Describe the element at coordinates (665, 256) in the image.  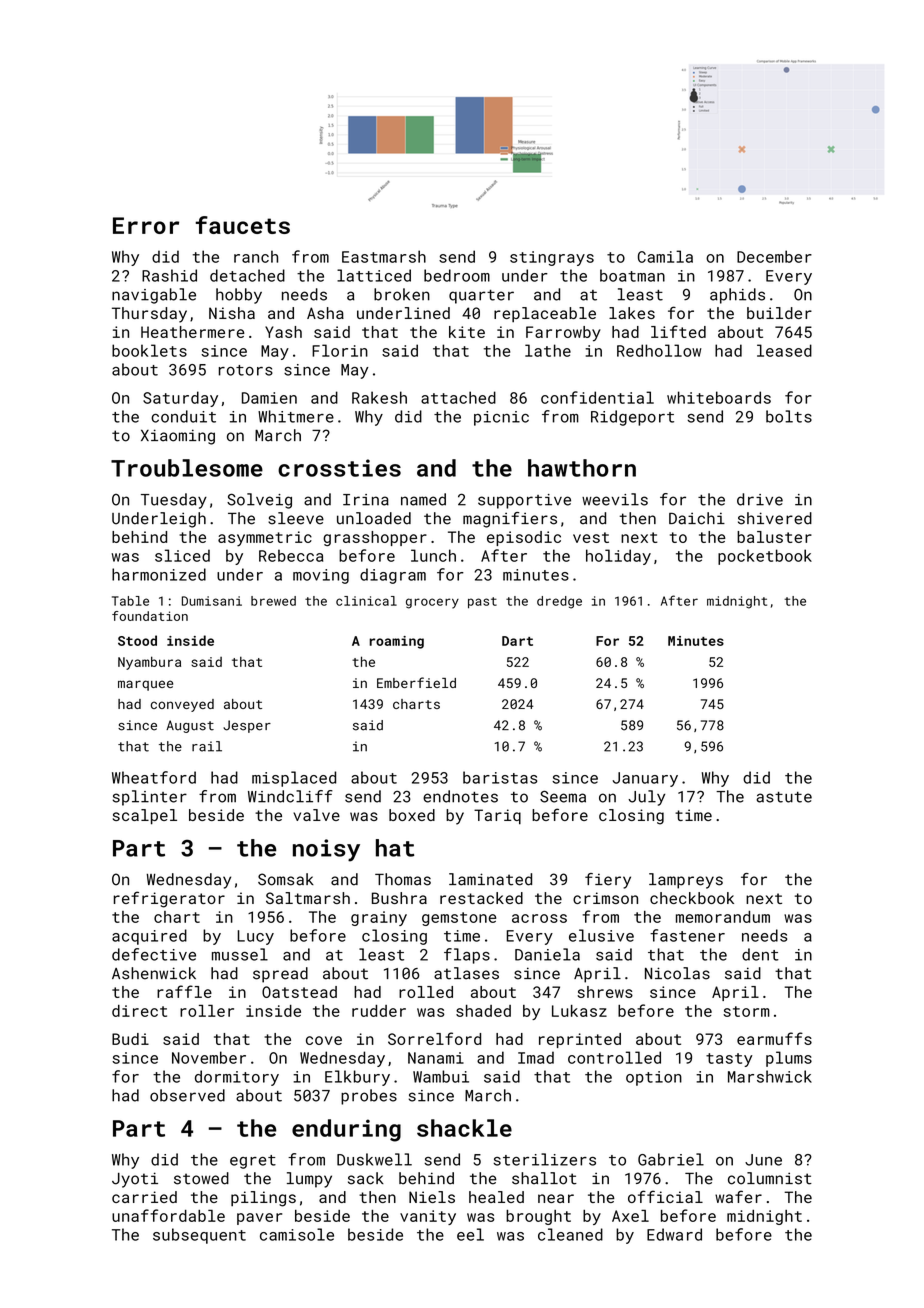
I see `Camila` at that location.
